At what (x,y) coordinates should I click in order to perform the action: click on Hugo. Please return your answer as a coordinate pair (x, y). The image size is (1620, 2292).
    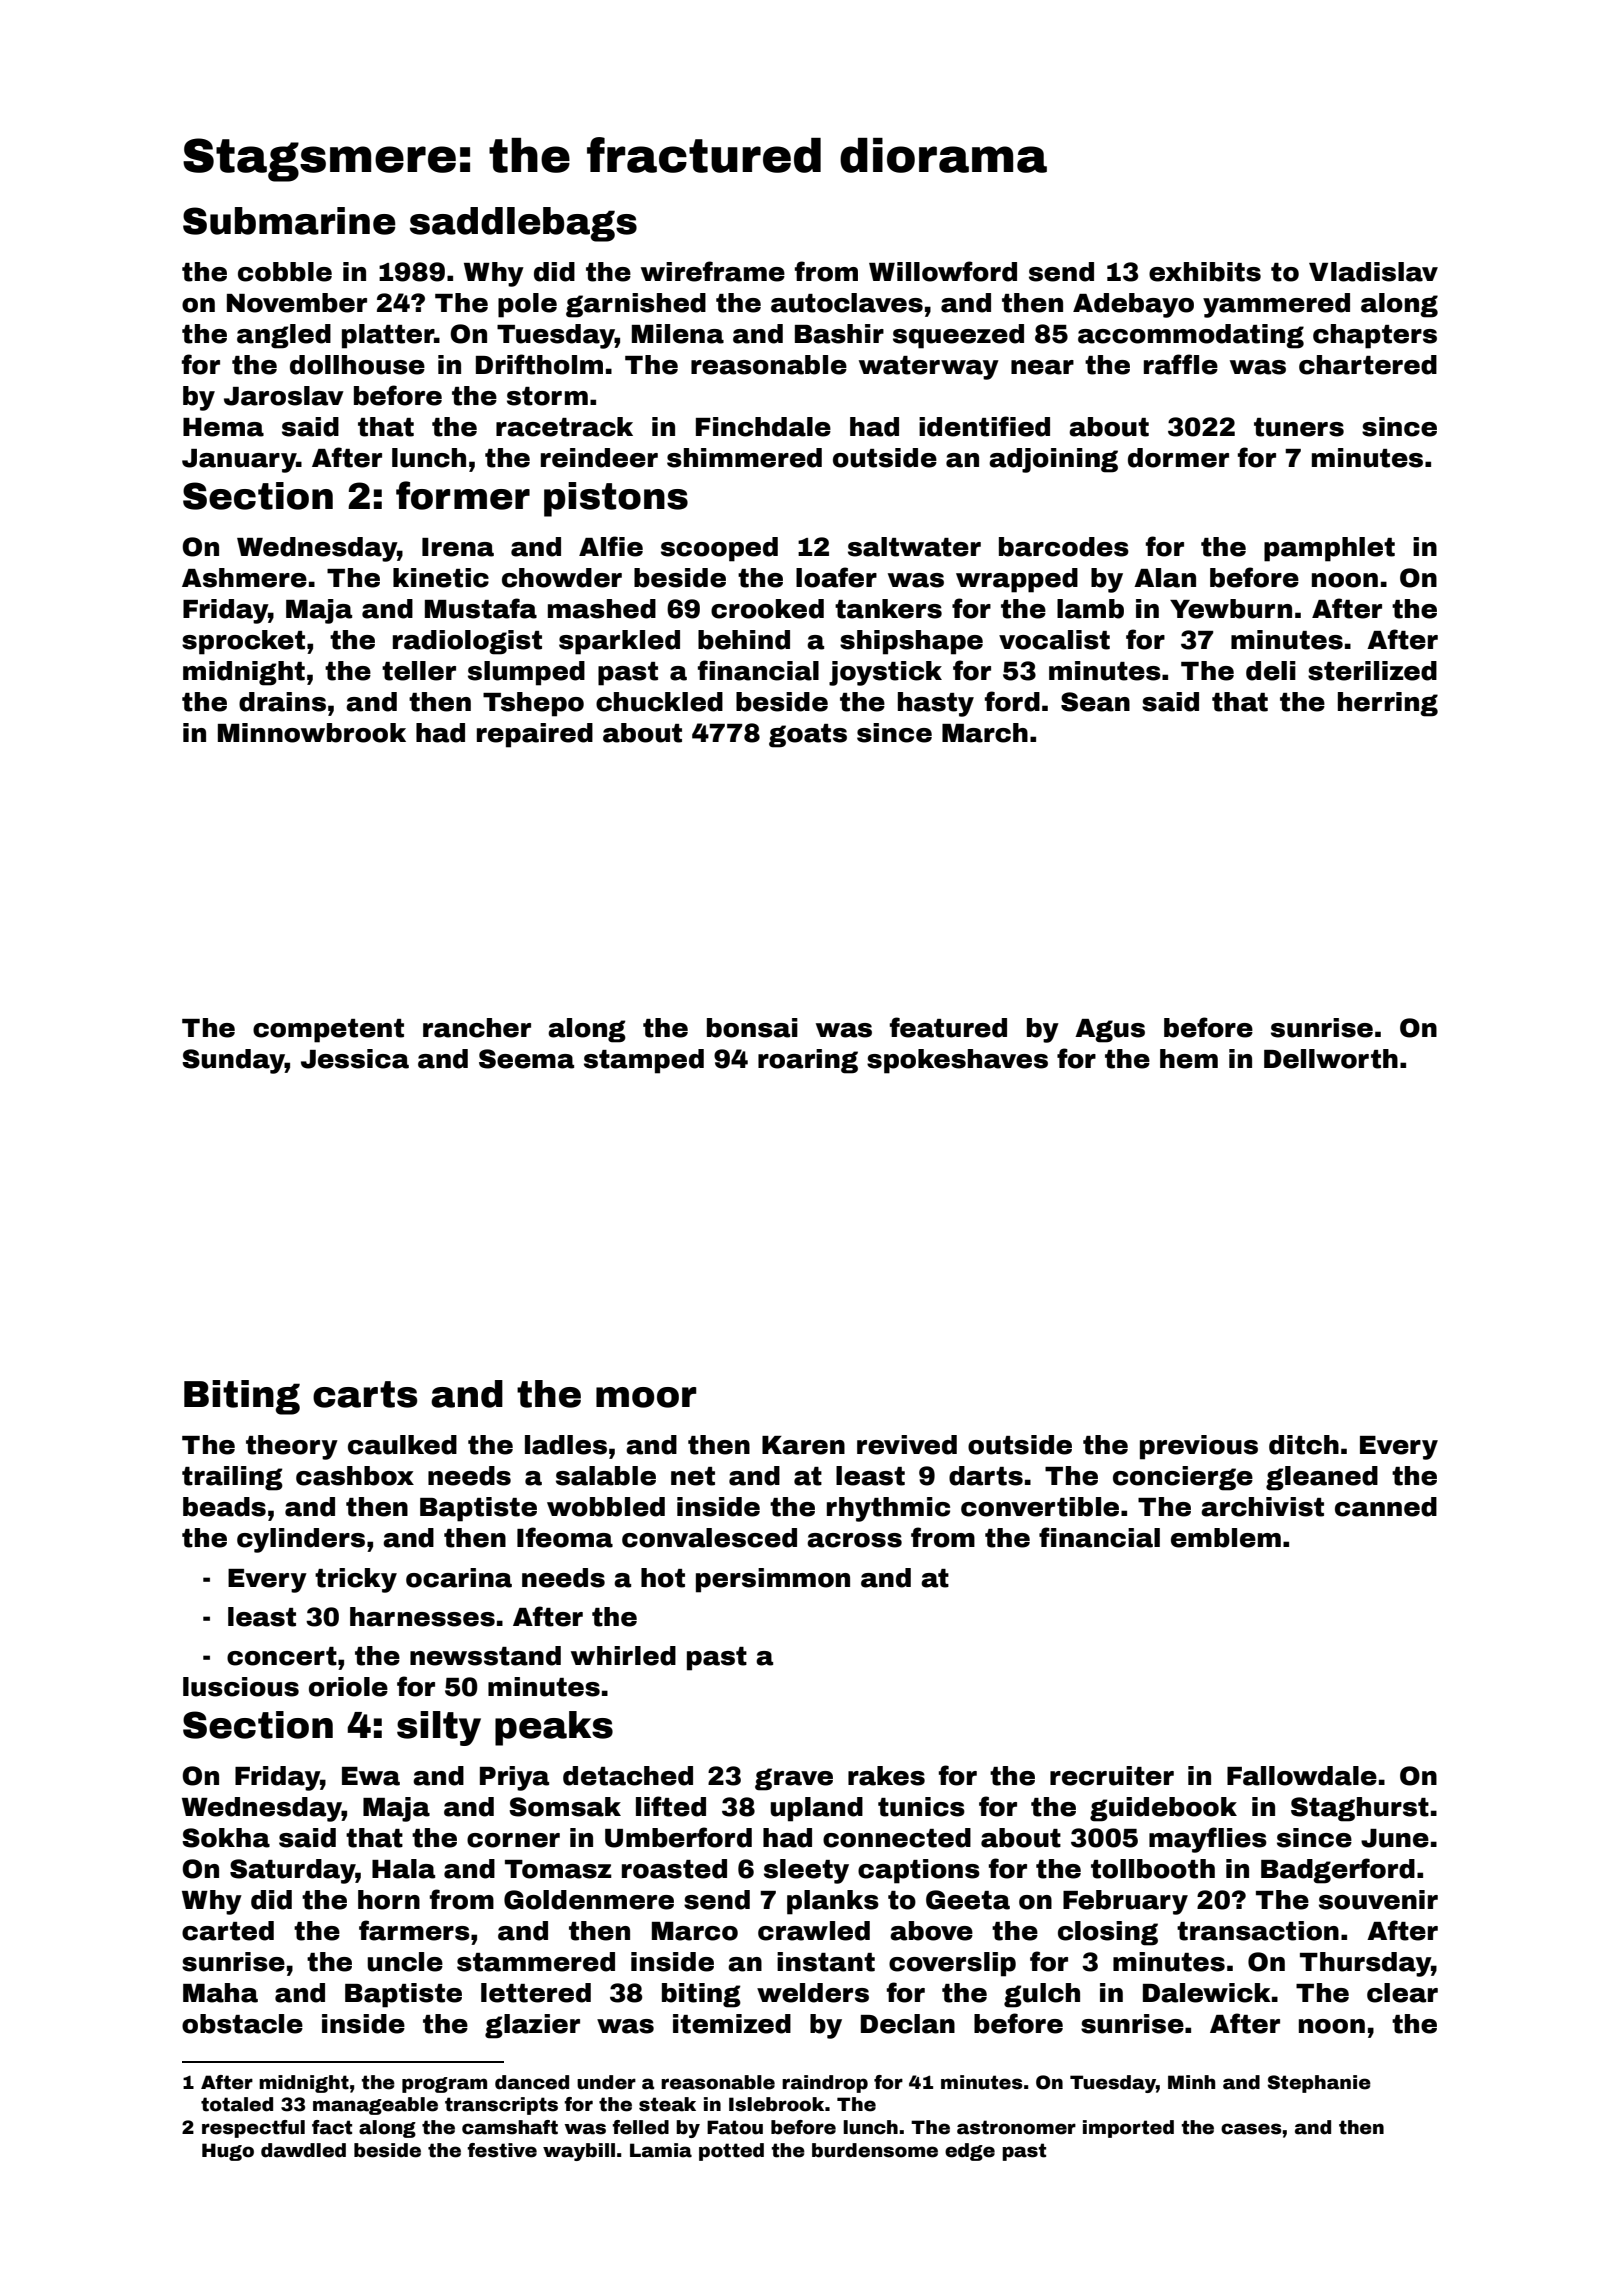
    Looking at the image, I should click on (228, 2152).
